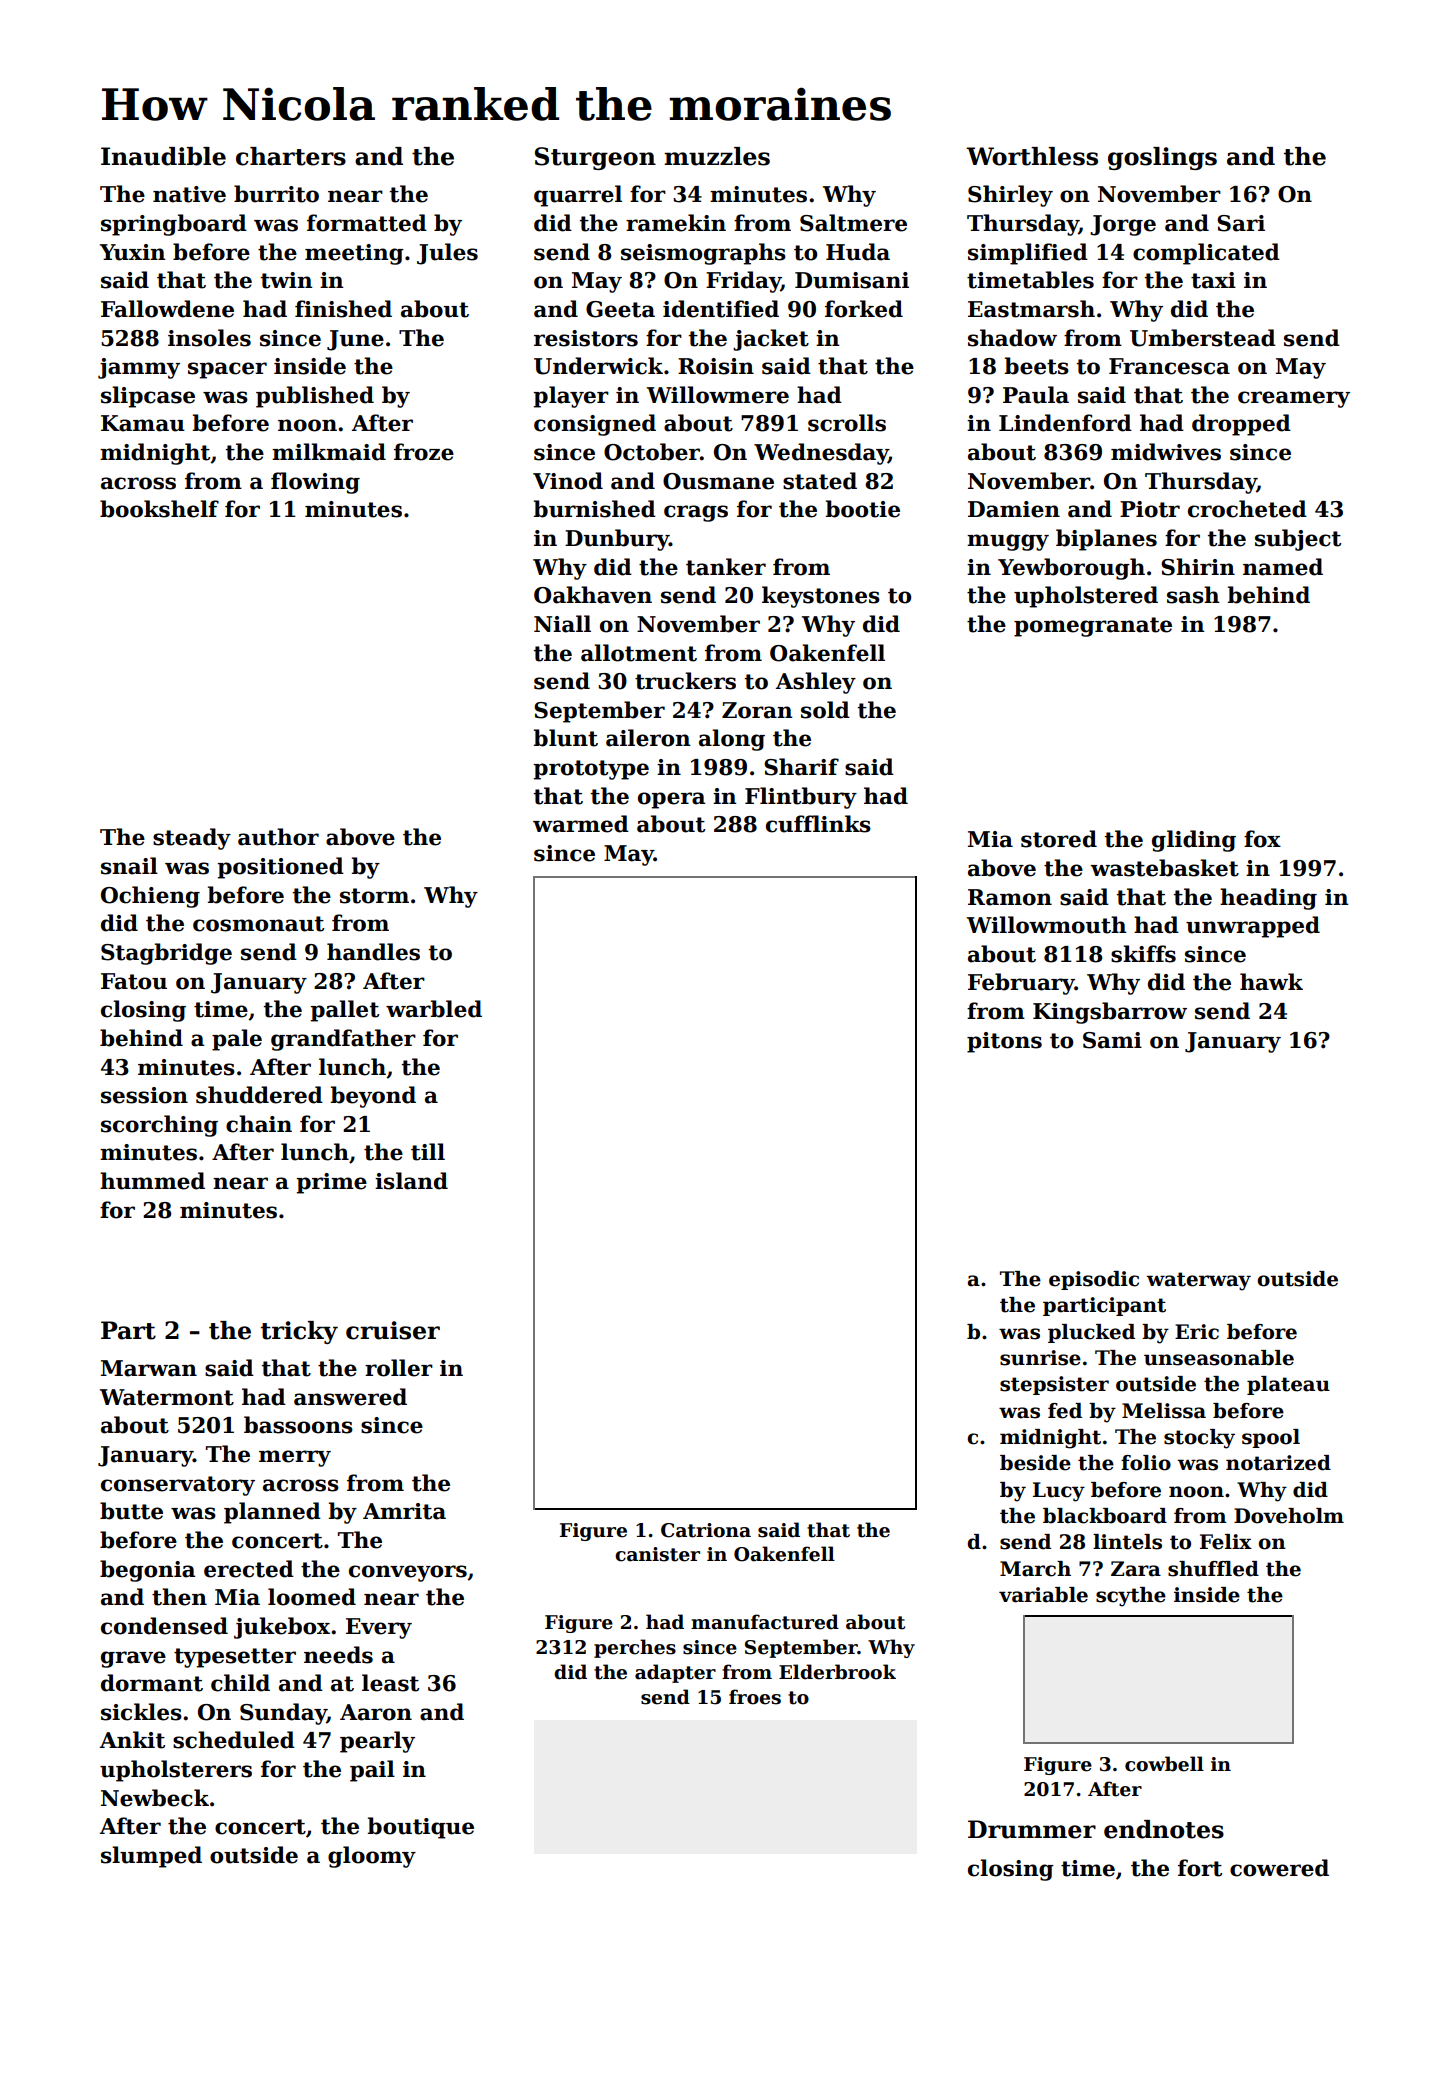  I want to click on manufactured, so click(765, 1622).
